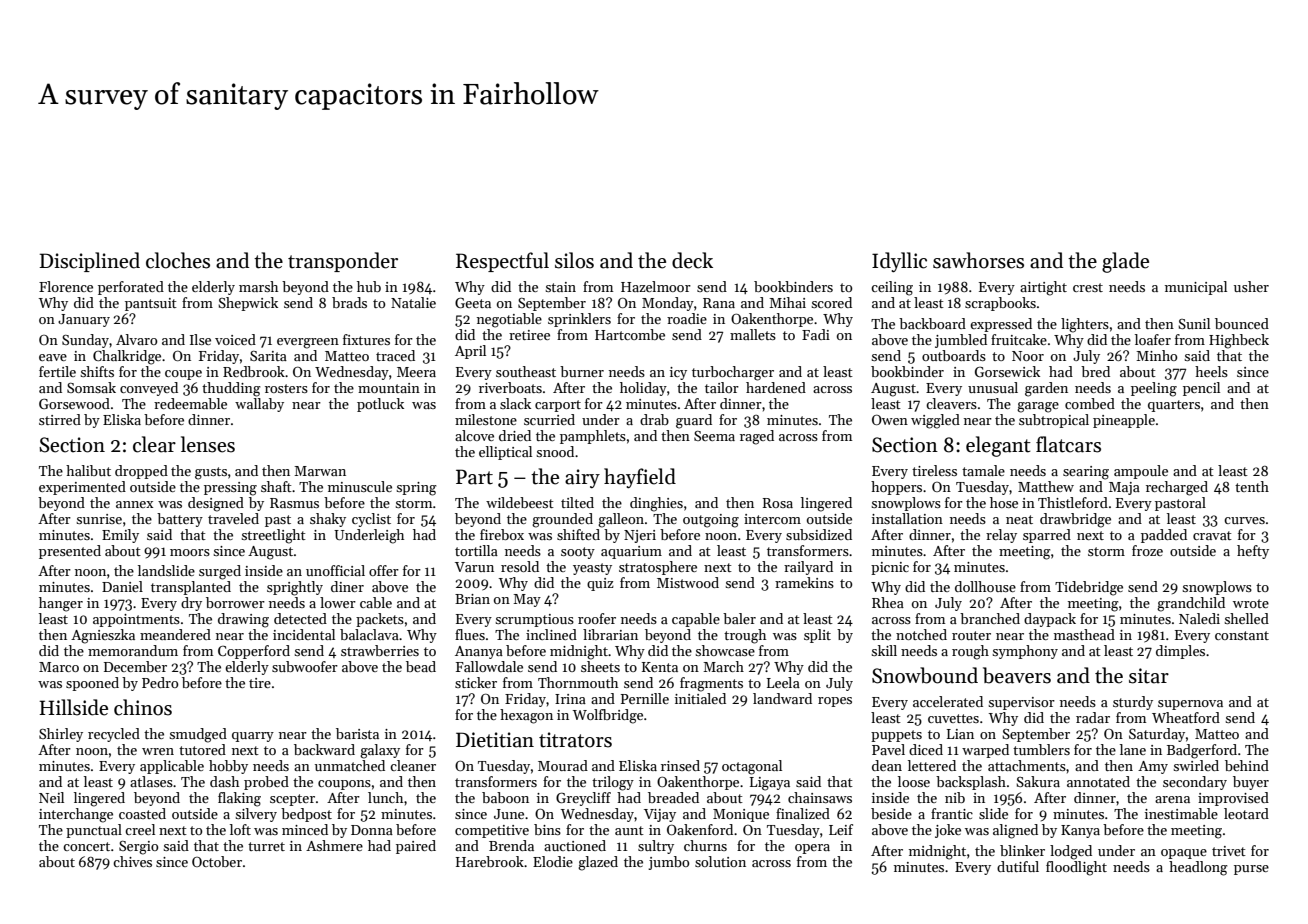  Describe the element at coordinates (134, 504) in the page. I see `annex` at that location.
